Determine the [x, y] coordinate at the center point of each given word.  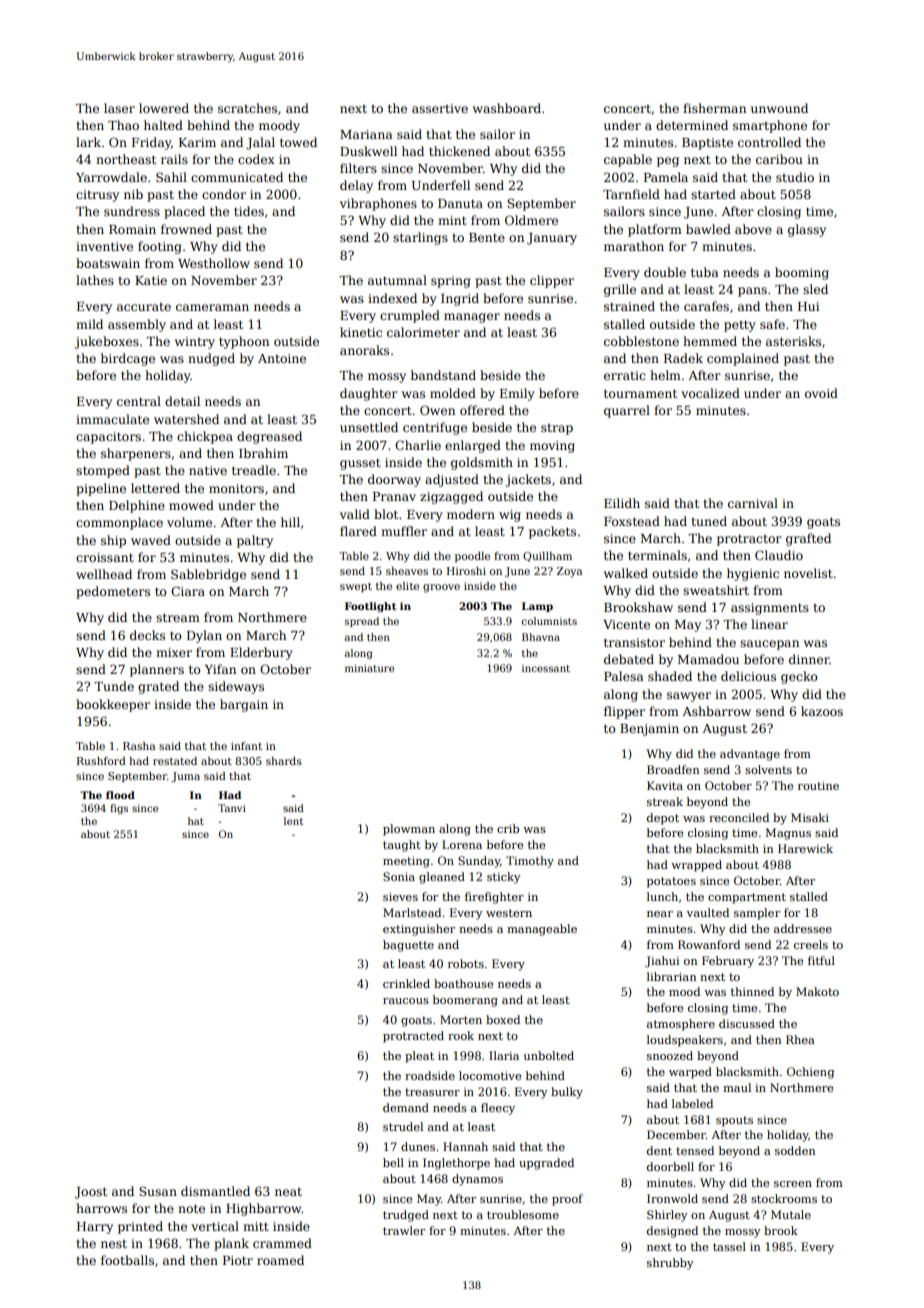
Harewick [805, 848]
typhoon [244, 342]
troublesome [523, 1214]
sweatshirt [716, 590]
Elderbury [261, 653]
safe [772, 324]
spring [451, 282]
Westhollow [214, 263]
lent [293, 821]
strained [629, 306]
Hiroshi [466, 571]
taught [402, 846]
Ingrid [460, 299]
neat [288, 1192]
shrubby [670, 1264]
